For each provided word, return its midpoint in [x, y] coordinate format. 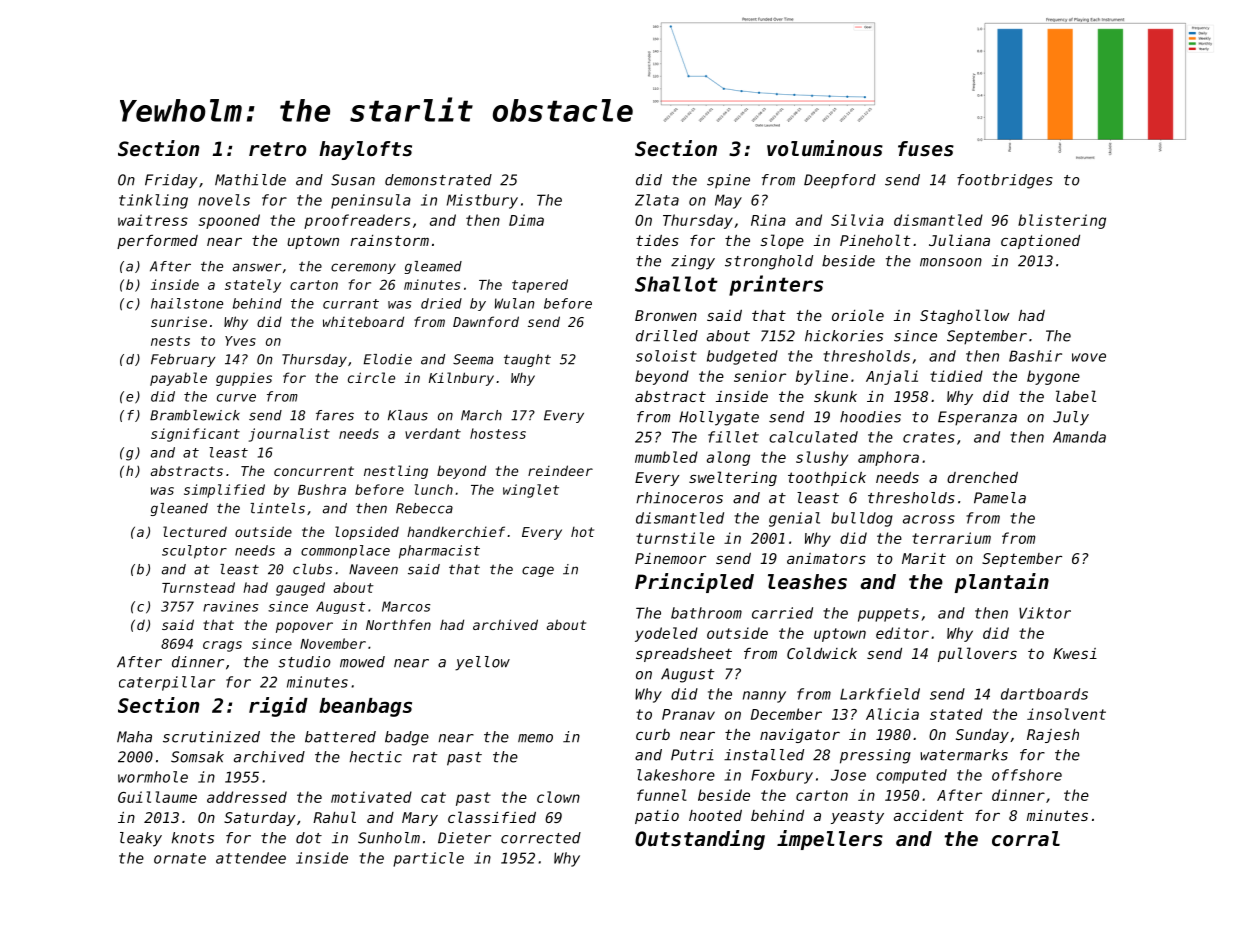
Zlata [657, 200]
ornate [180, 858]
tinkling [153, 201]
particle [428, 859]
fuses [926, 149]
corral [1026, 839]
